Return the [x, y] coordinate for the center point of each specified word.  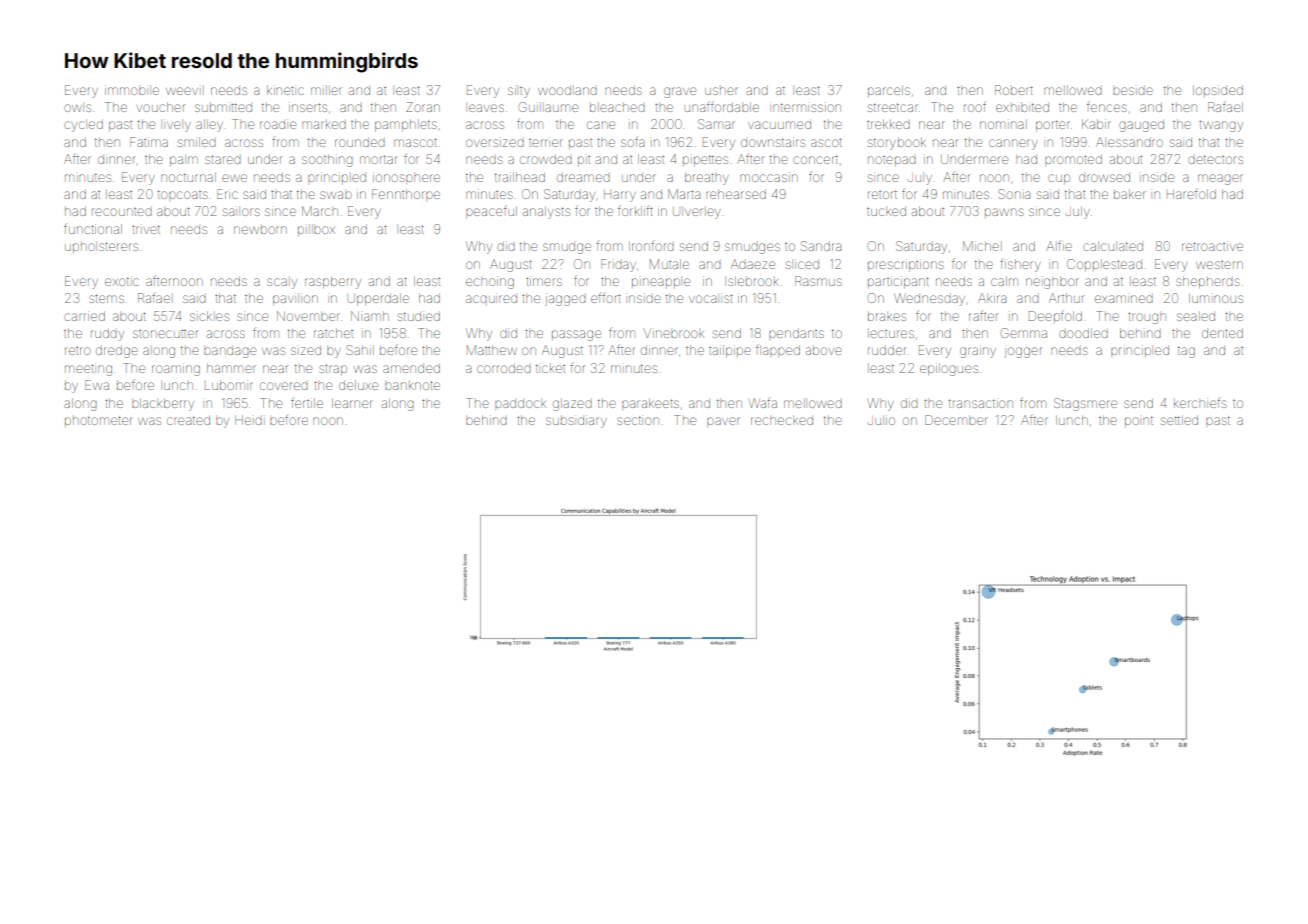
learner [352, 403]
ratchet [333, 333]
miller [326, 91]
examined [1124, 299]
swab [335, 195]
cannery [1013, 144]
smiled [197, 142]
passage [576, 335]
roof [975, 106]
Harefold [1191, 193]
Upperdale [378, 299]
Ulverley [697, 213]
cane [601, 125]
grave [680, 92]
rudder [887, 350]
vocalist [711, 298]
